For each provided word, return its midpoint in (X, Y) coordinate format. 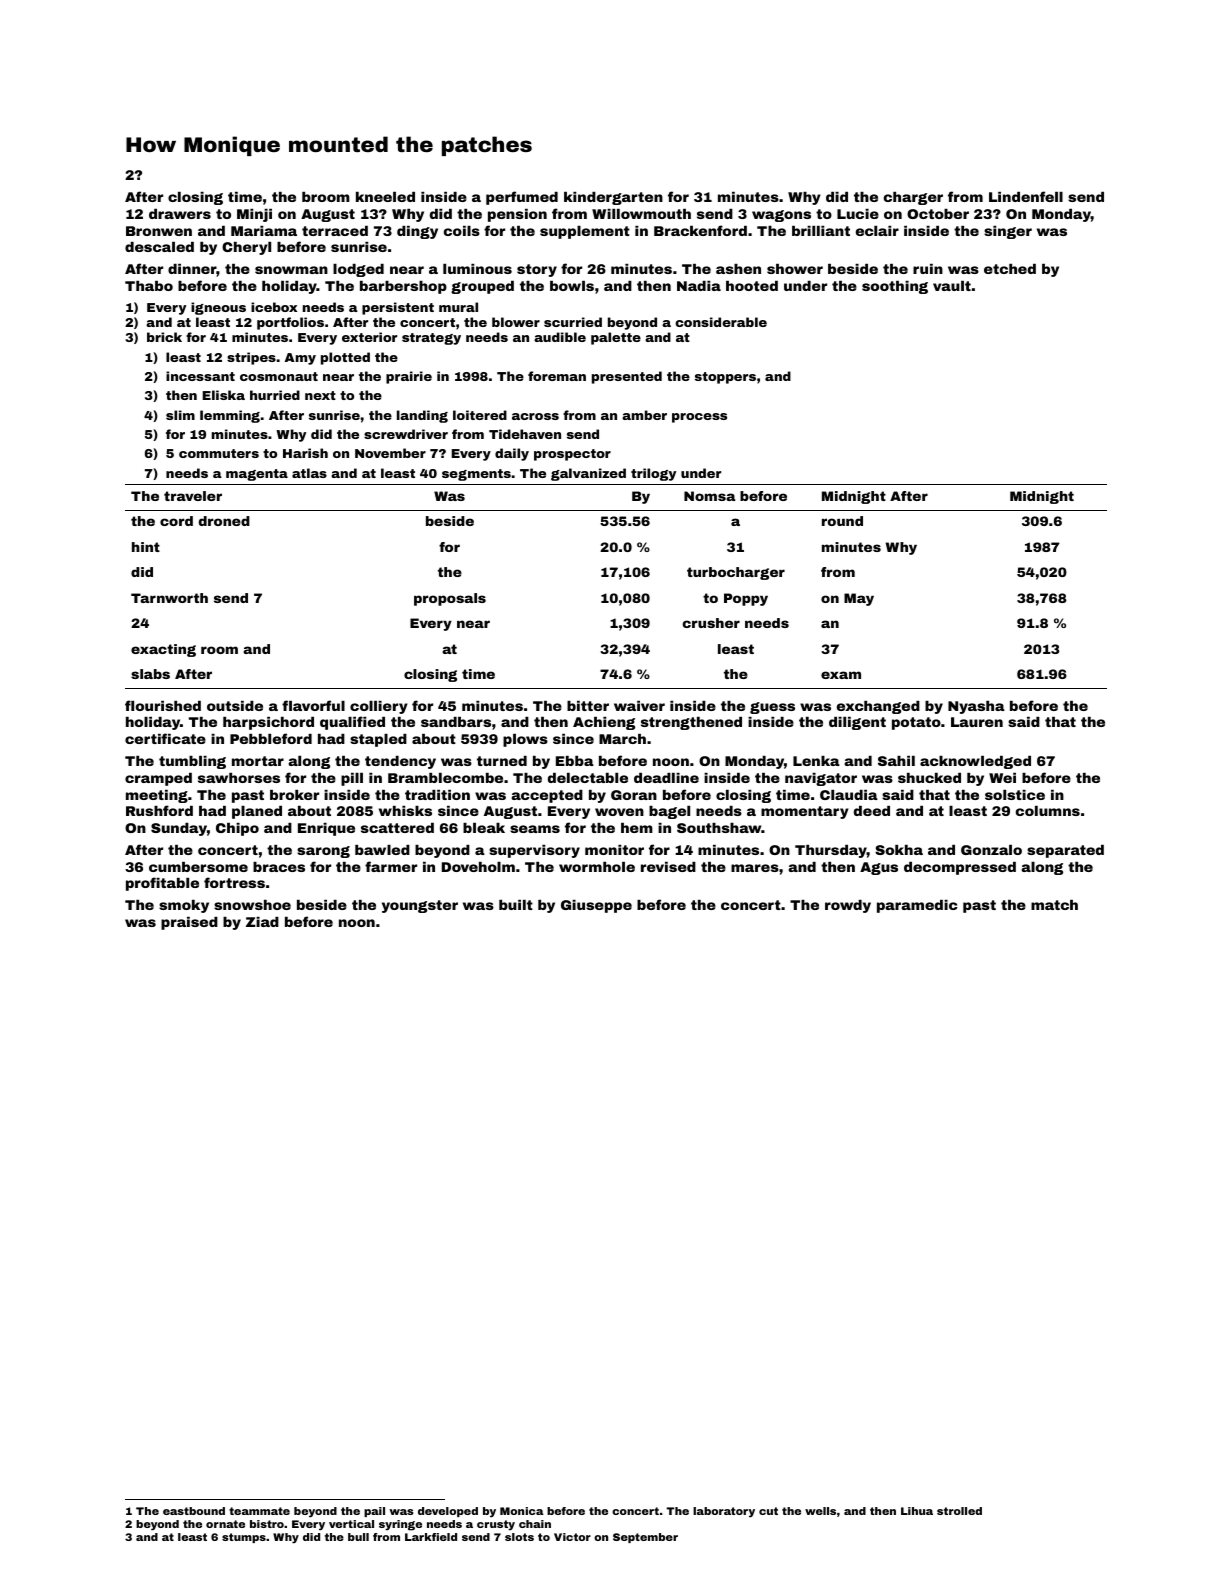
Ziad (262, 922)
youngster (420, 906)
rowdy (848, 906)
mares (755, 868)
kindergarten (613, 198)
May (859, 599)
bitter (588, 706)
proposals (450, 599)
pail (374, 1512)
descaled (159, 247)
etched (1010, 269)
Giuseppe (596, 906)
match (1054, 905)
